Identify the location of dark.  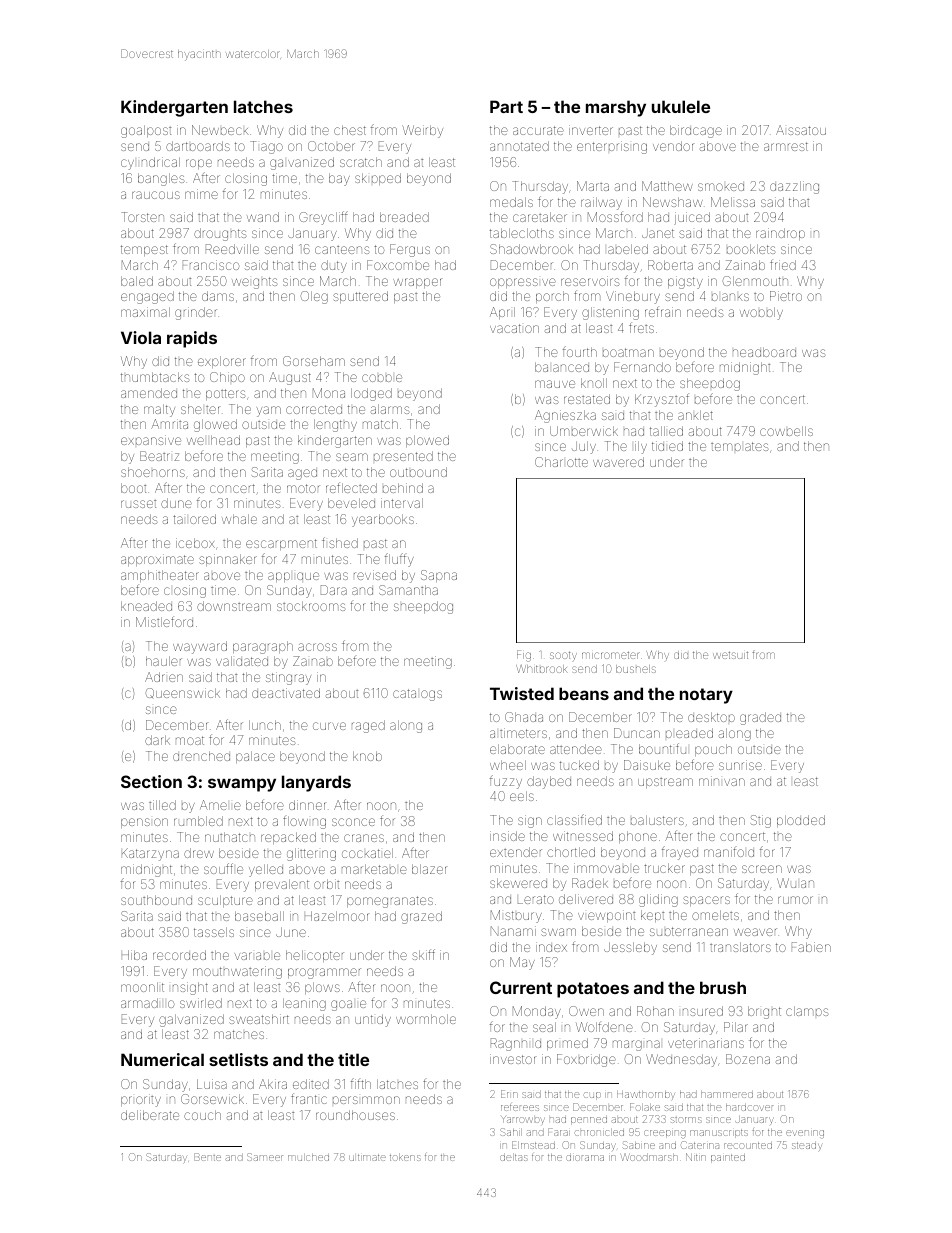
(157, 740).
